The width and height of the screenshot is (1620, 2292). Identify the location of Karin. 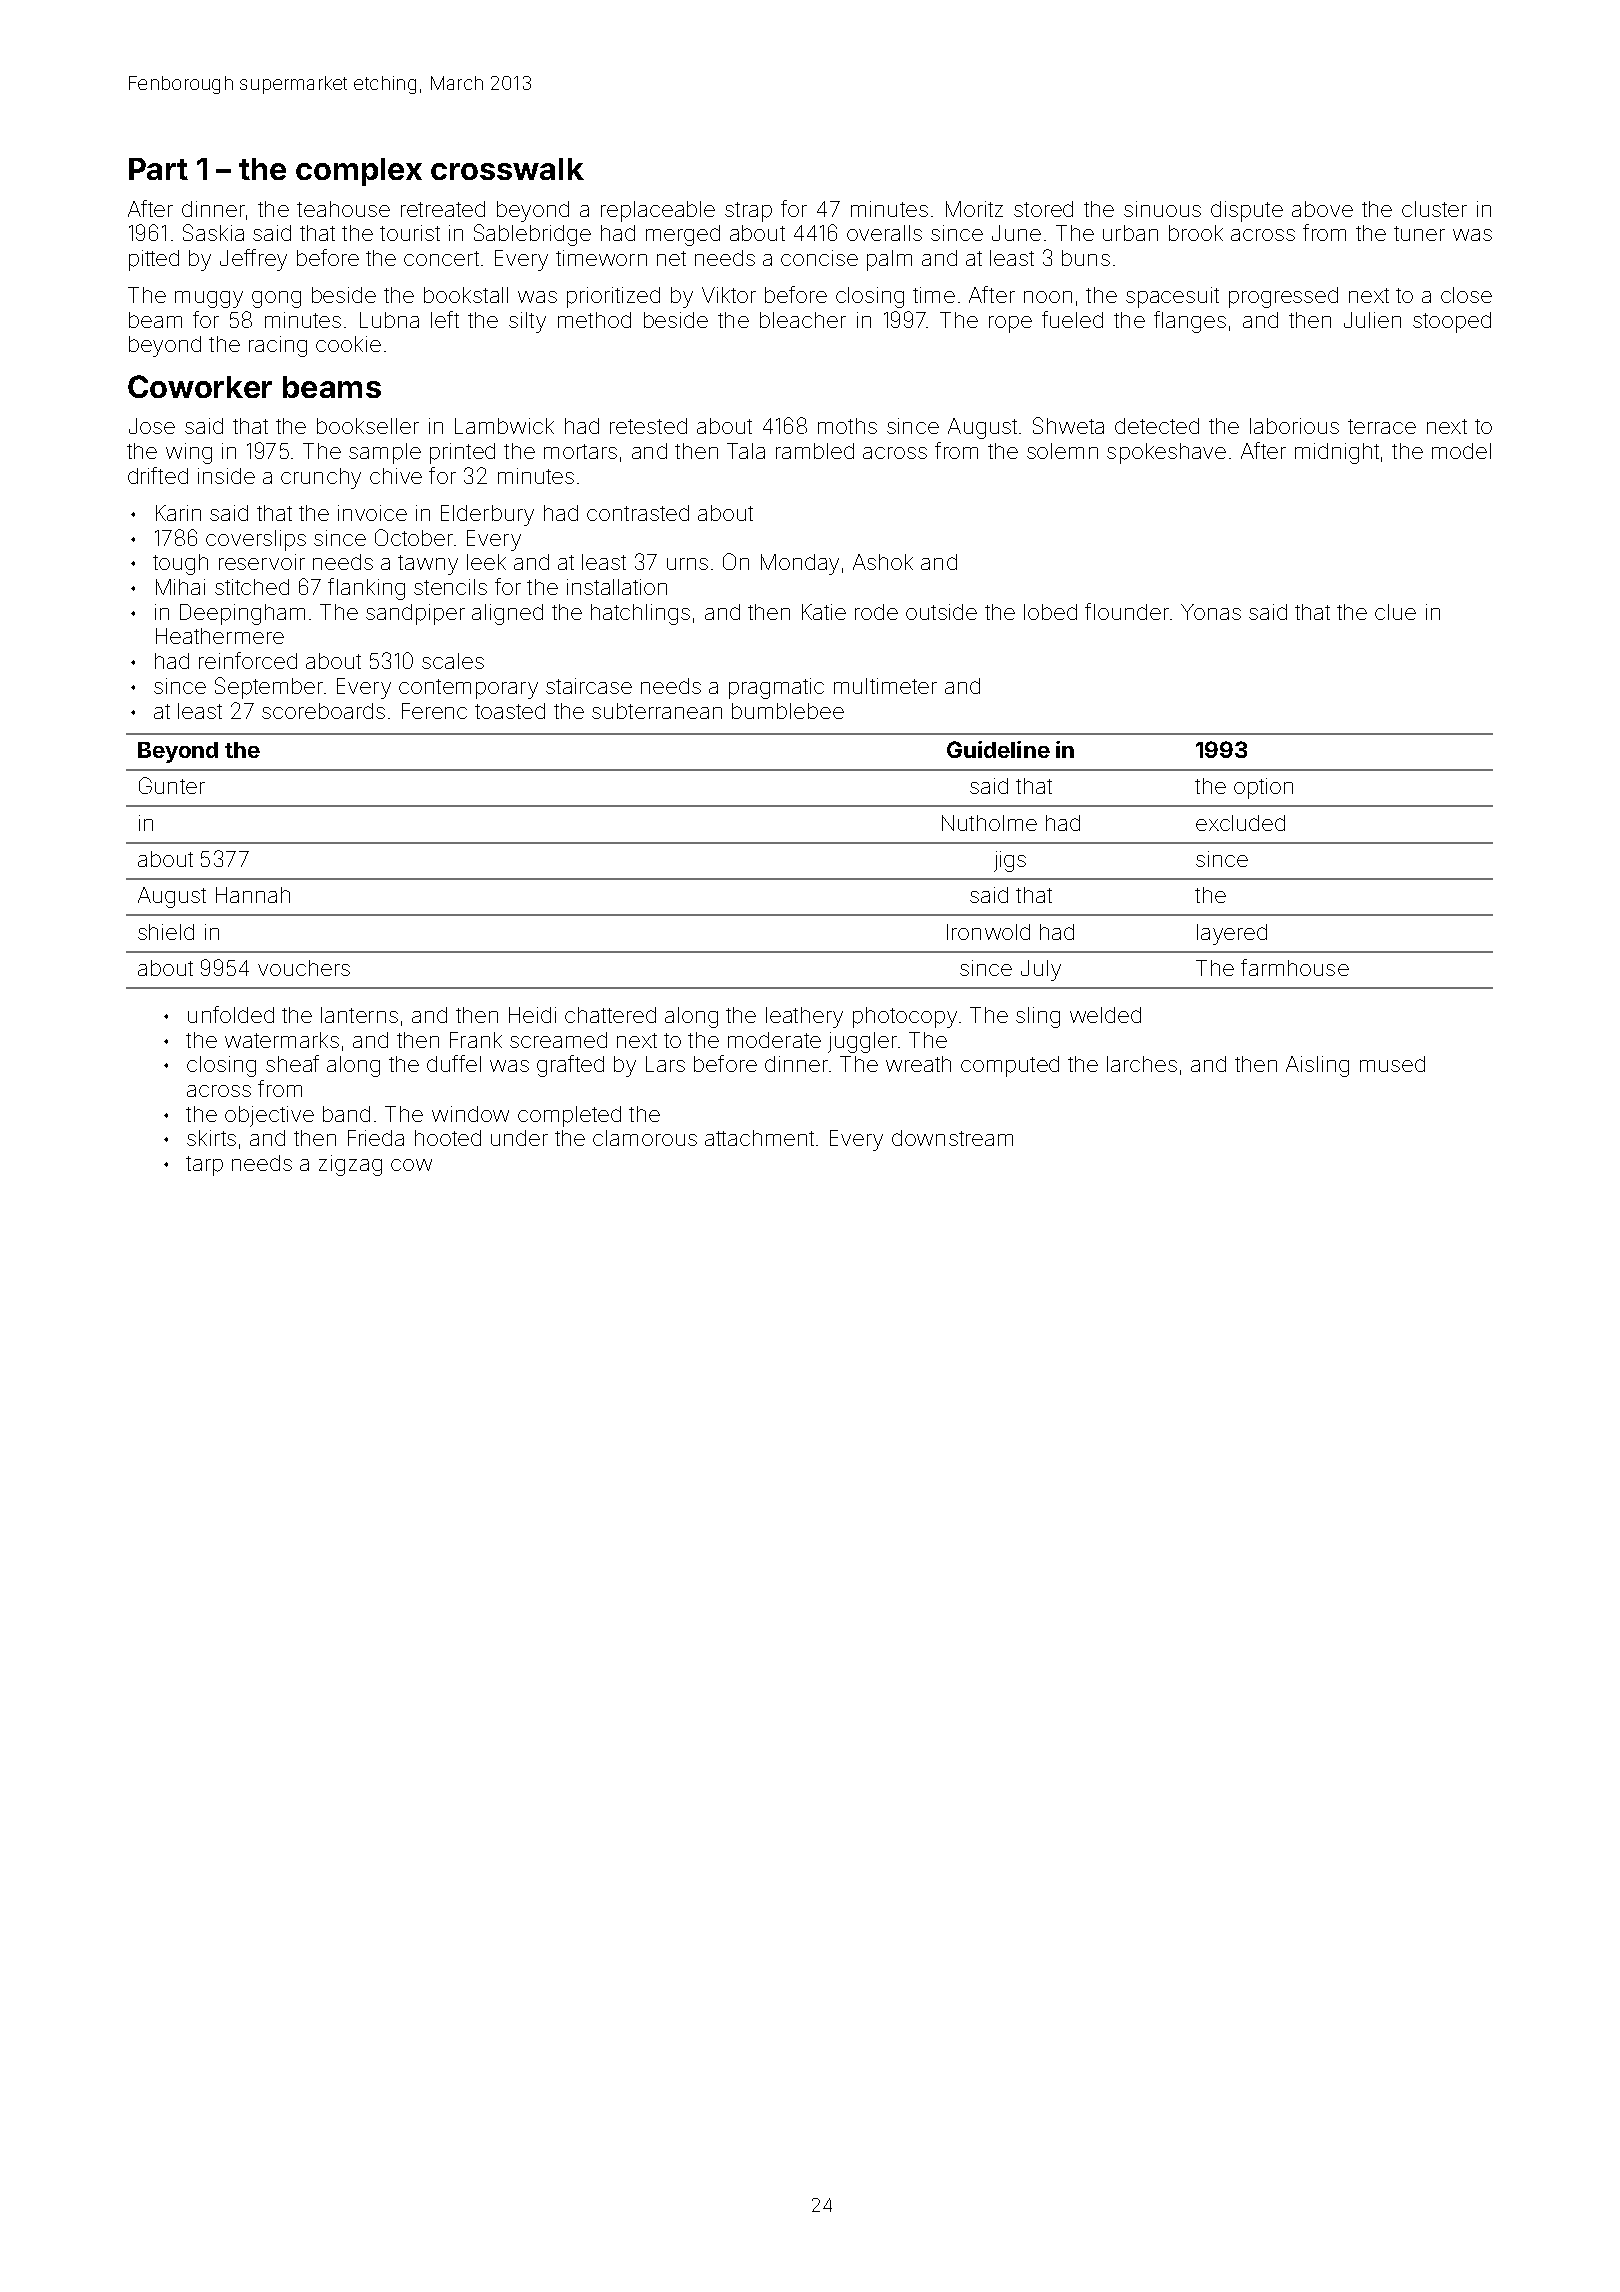
(178, 513).
